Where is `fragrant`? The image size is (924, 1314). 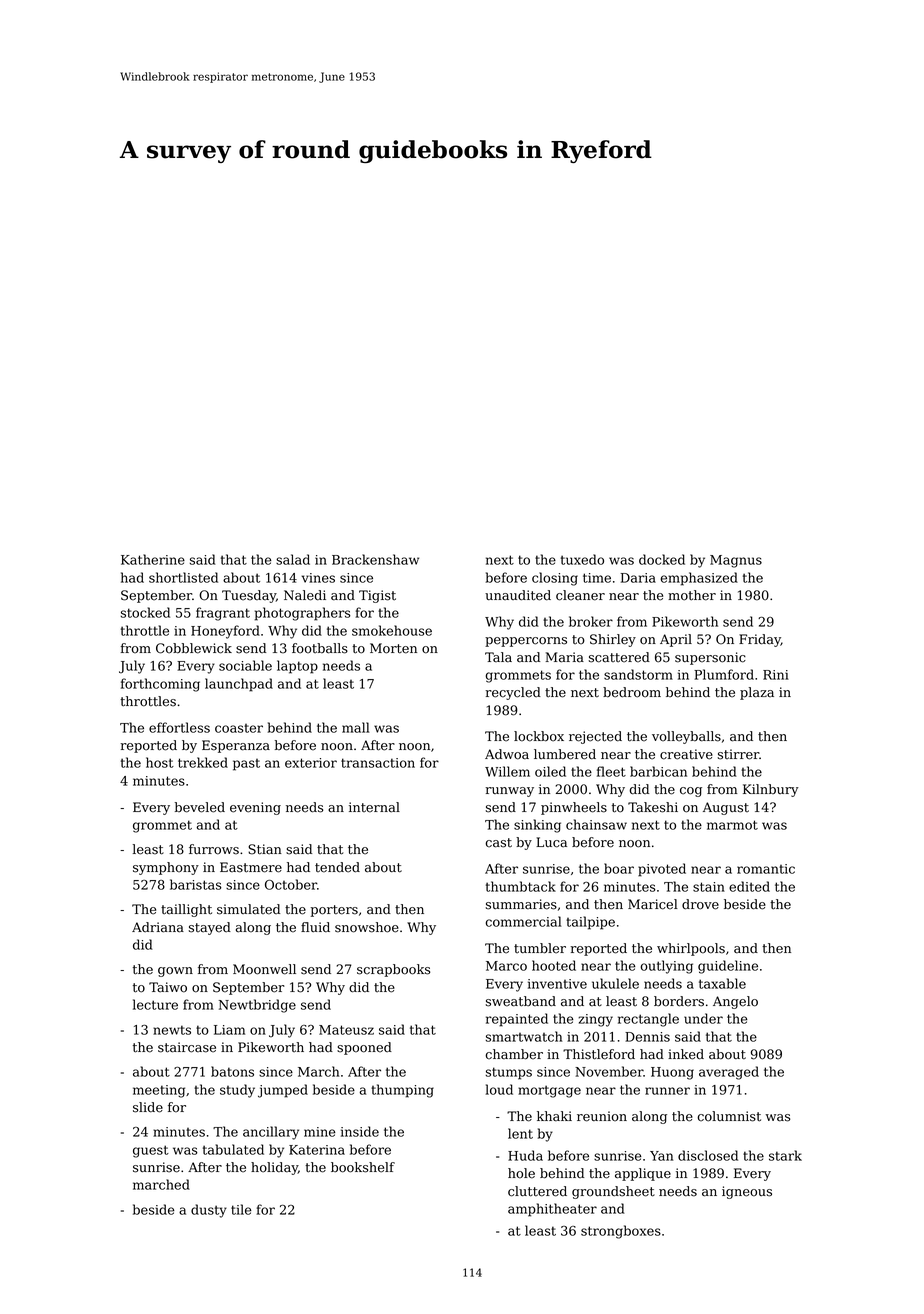
fragrant is located at coordinates (223, 614).
